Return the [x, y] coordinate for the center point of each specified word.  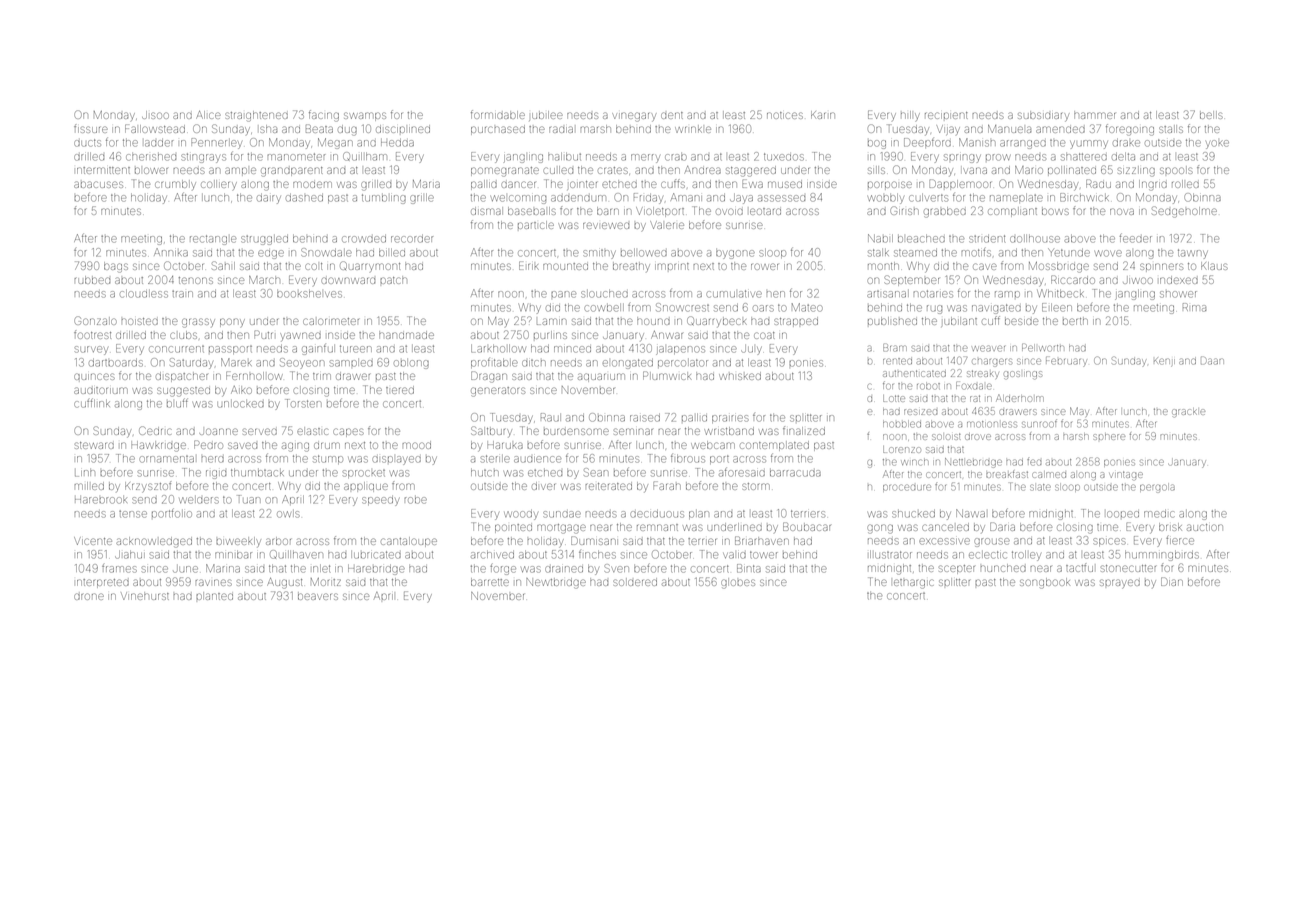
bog [877, 144]
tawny [1193, 254]
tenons [196, 280]
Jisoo [155, 115]
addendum [578, 198]
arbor [278, 541]
